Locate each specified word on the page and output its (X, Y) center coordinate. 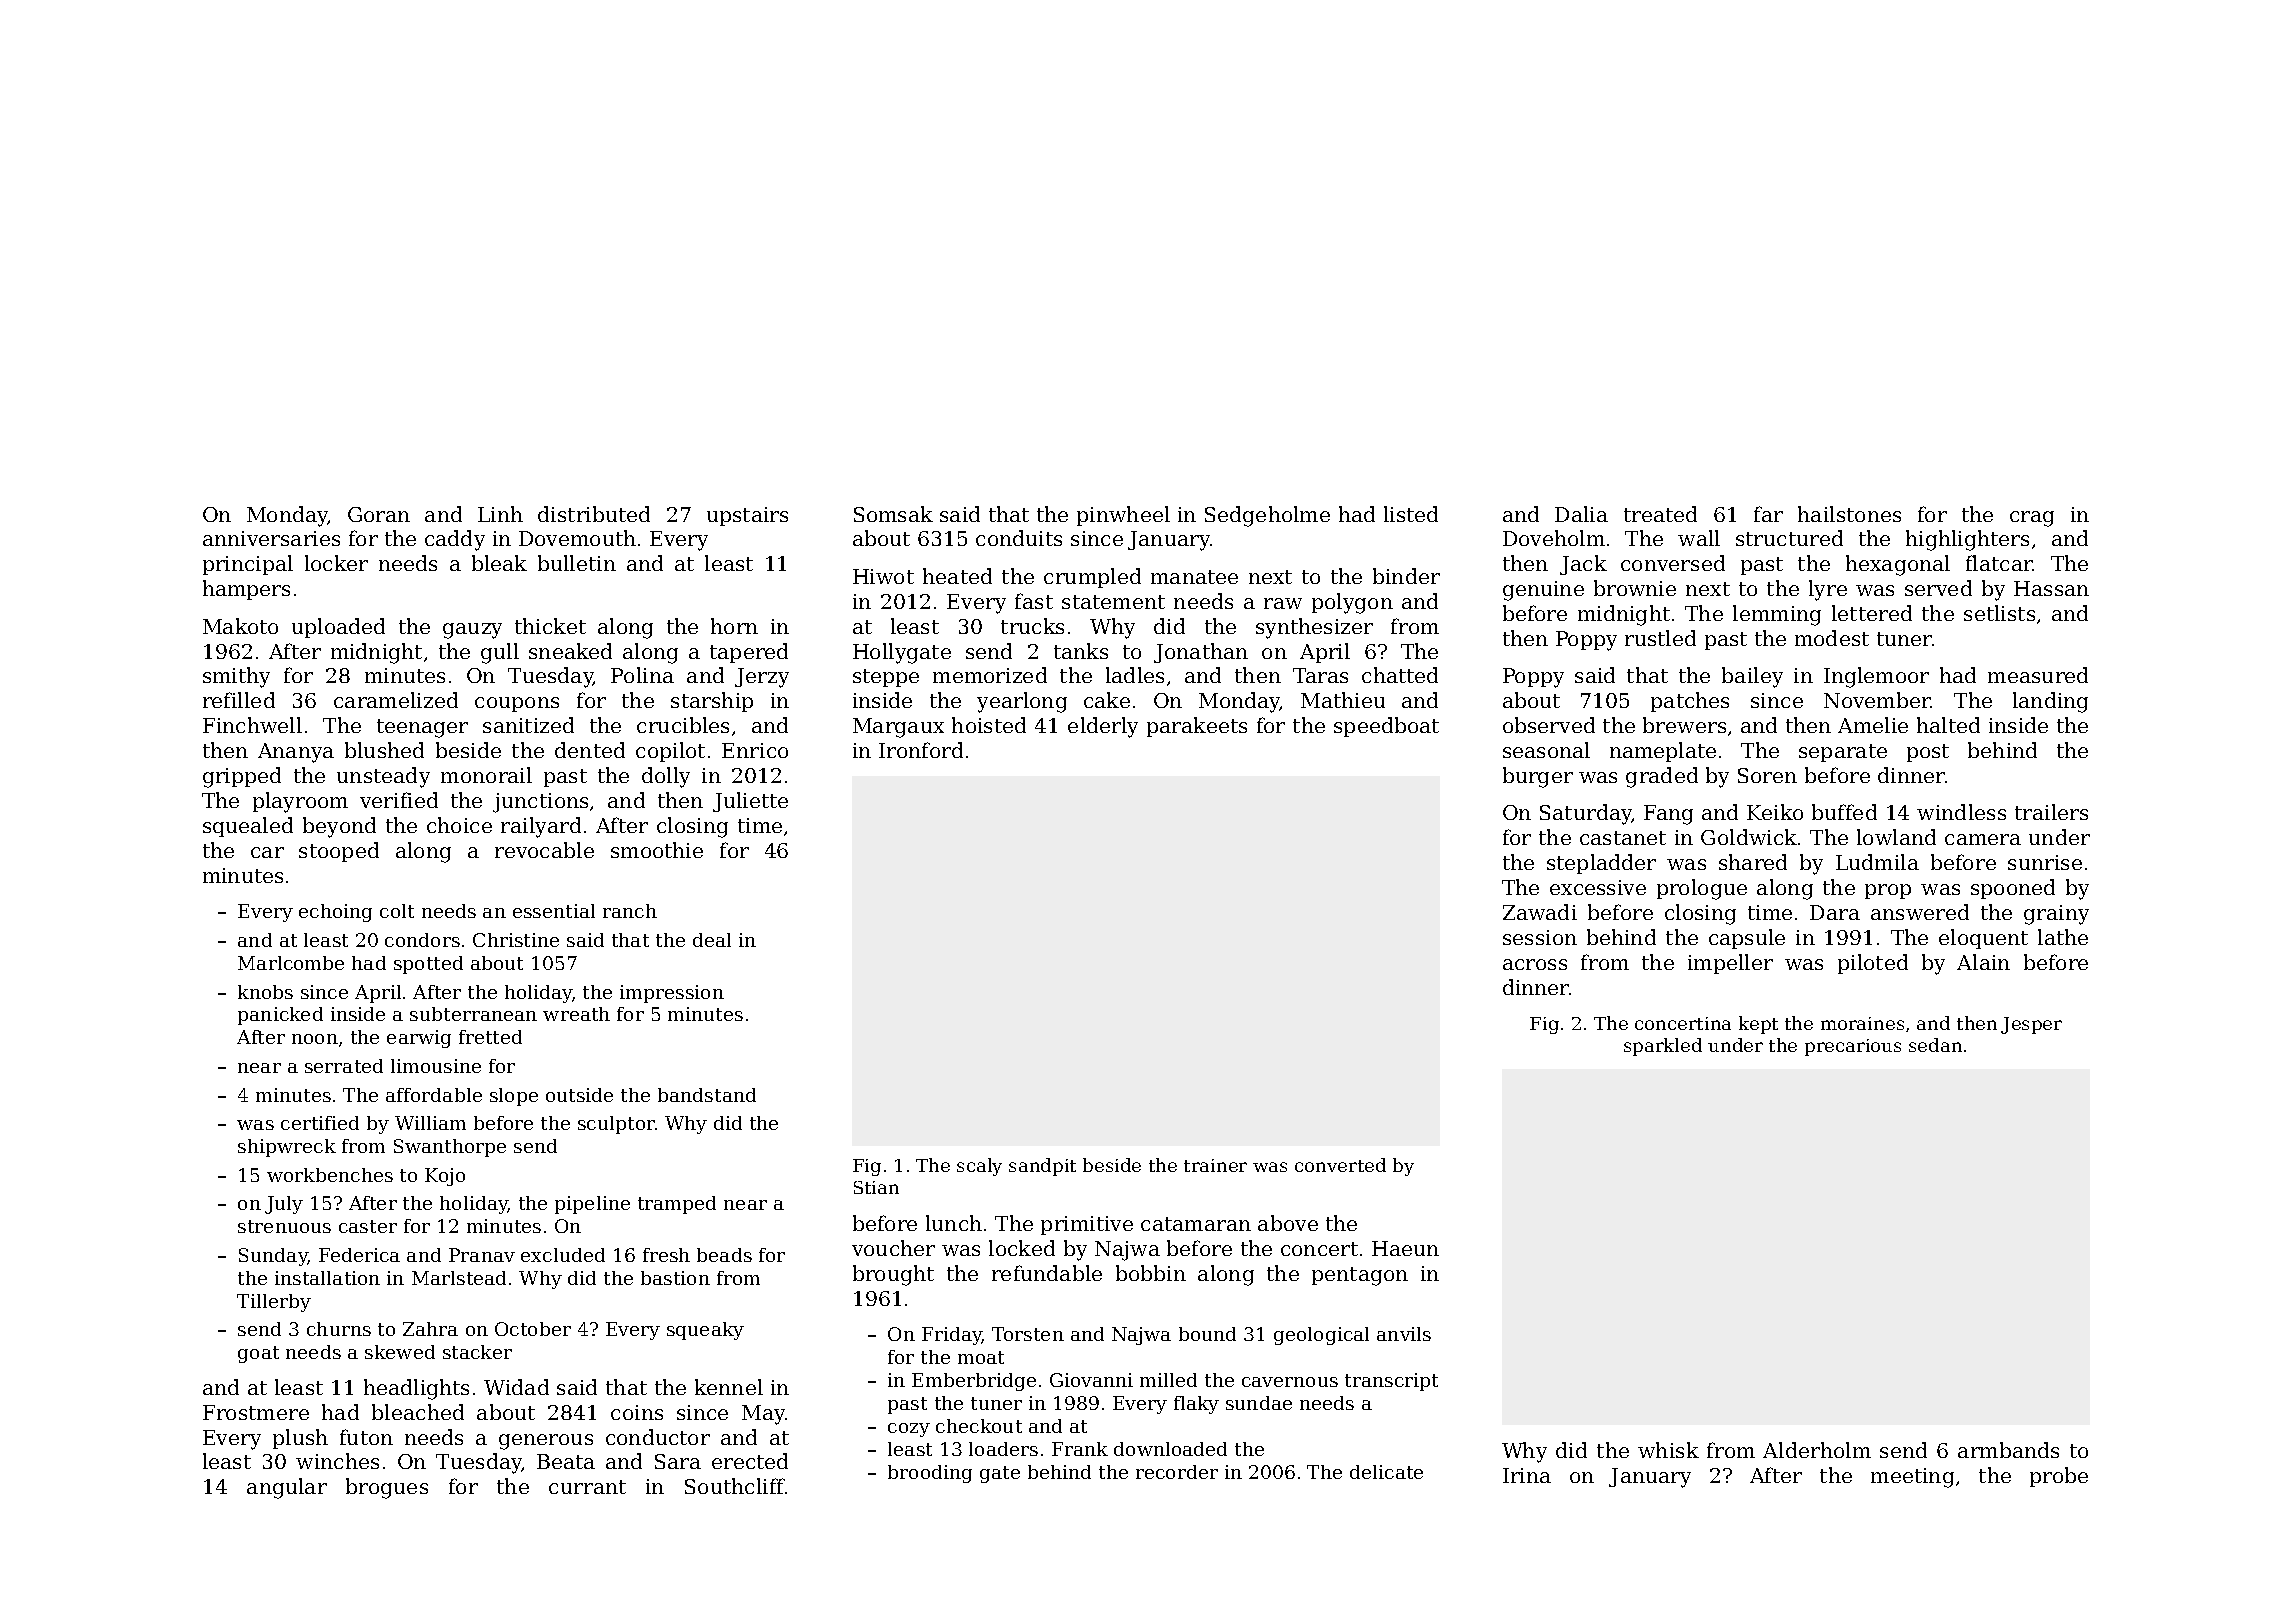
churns (339, 1329)
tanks (1081, 651)
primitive (1087, 1225)
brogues (387, 1488)
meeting (1912, 1478)
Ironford (921, 750)
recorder (1177, 1472)
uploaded (338, 628)
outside (579, 1095)
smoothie (657, 850)
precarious (1853, 1047)
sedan (1935, 1045)
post (1928, 753)
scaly (979, 1167)
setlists (1999, 613)
